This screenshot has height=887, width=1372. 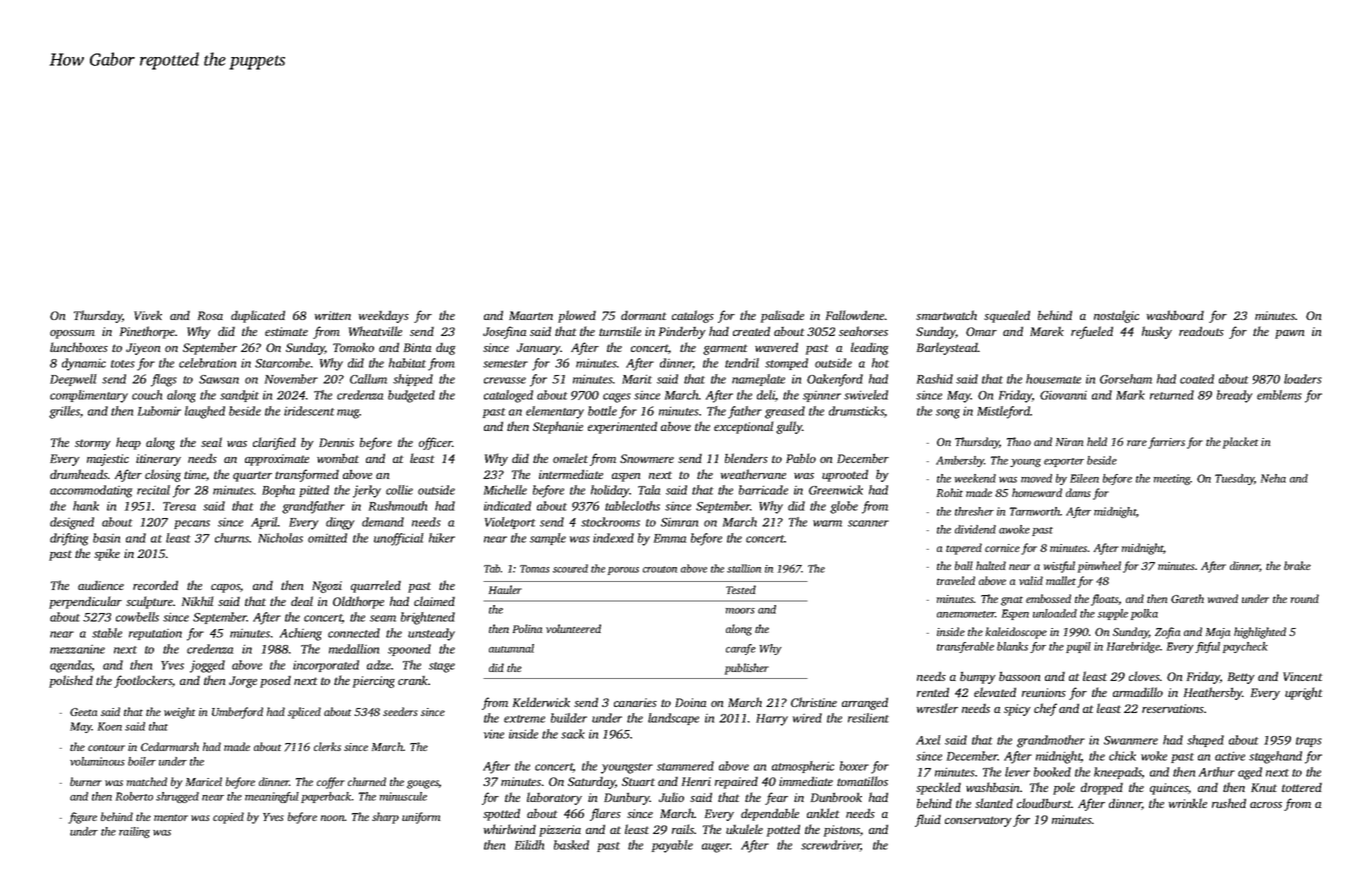 What do you see at coordinates (835, 380) in the screenshot?
I see `Oakenford` at bounding box center [835, 380].
